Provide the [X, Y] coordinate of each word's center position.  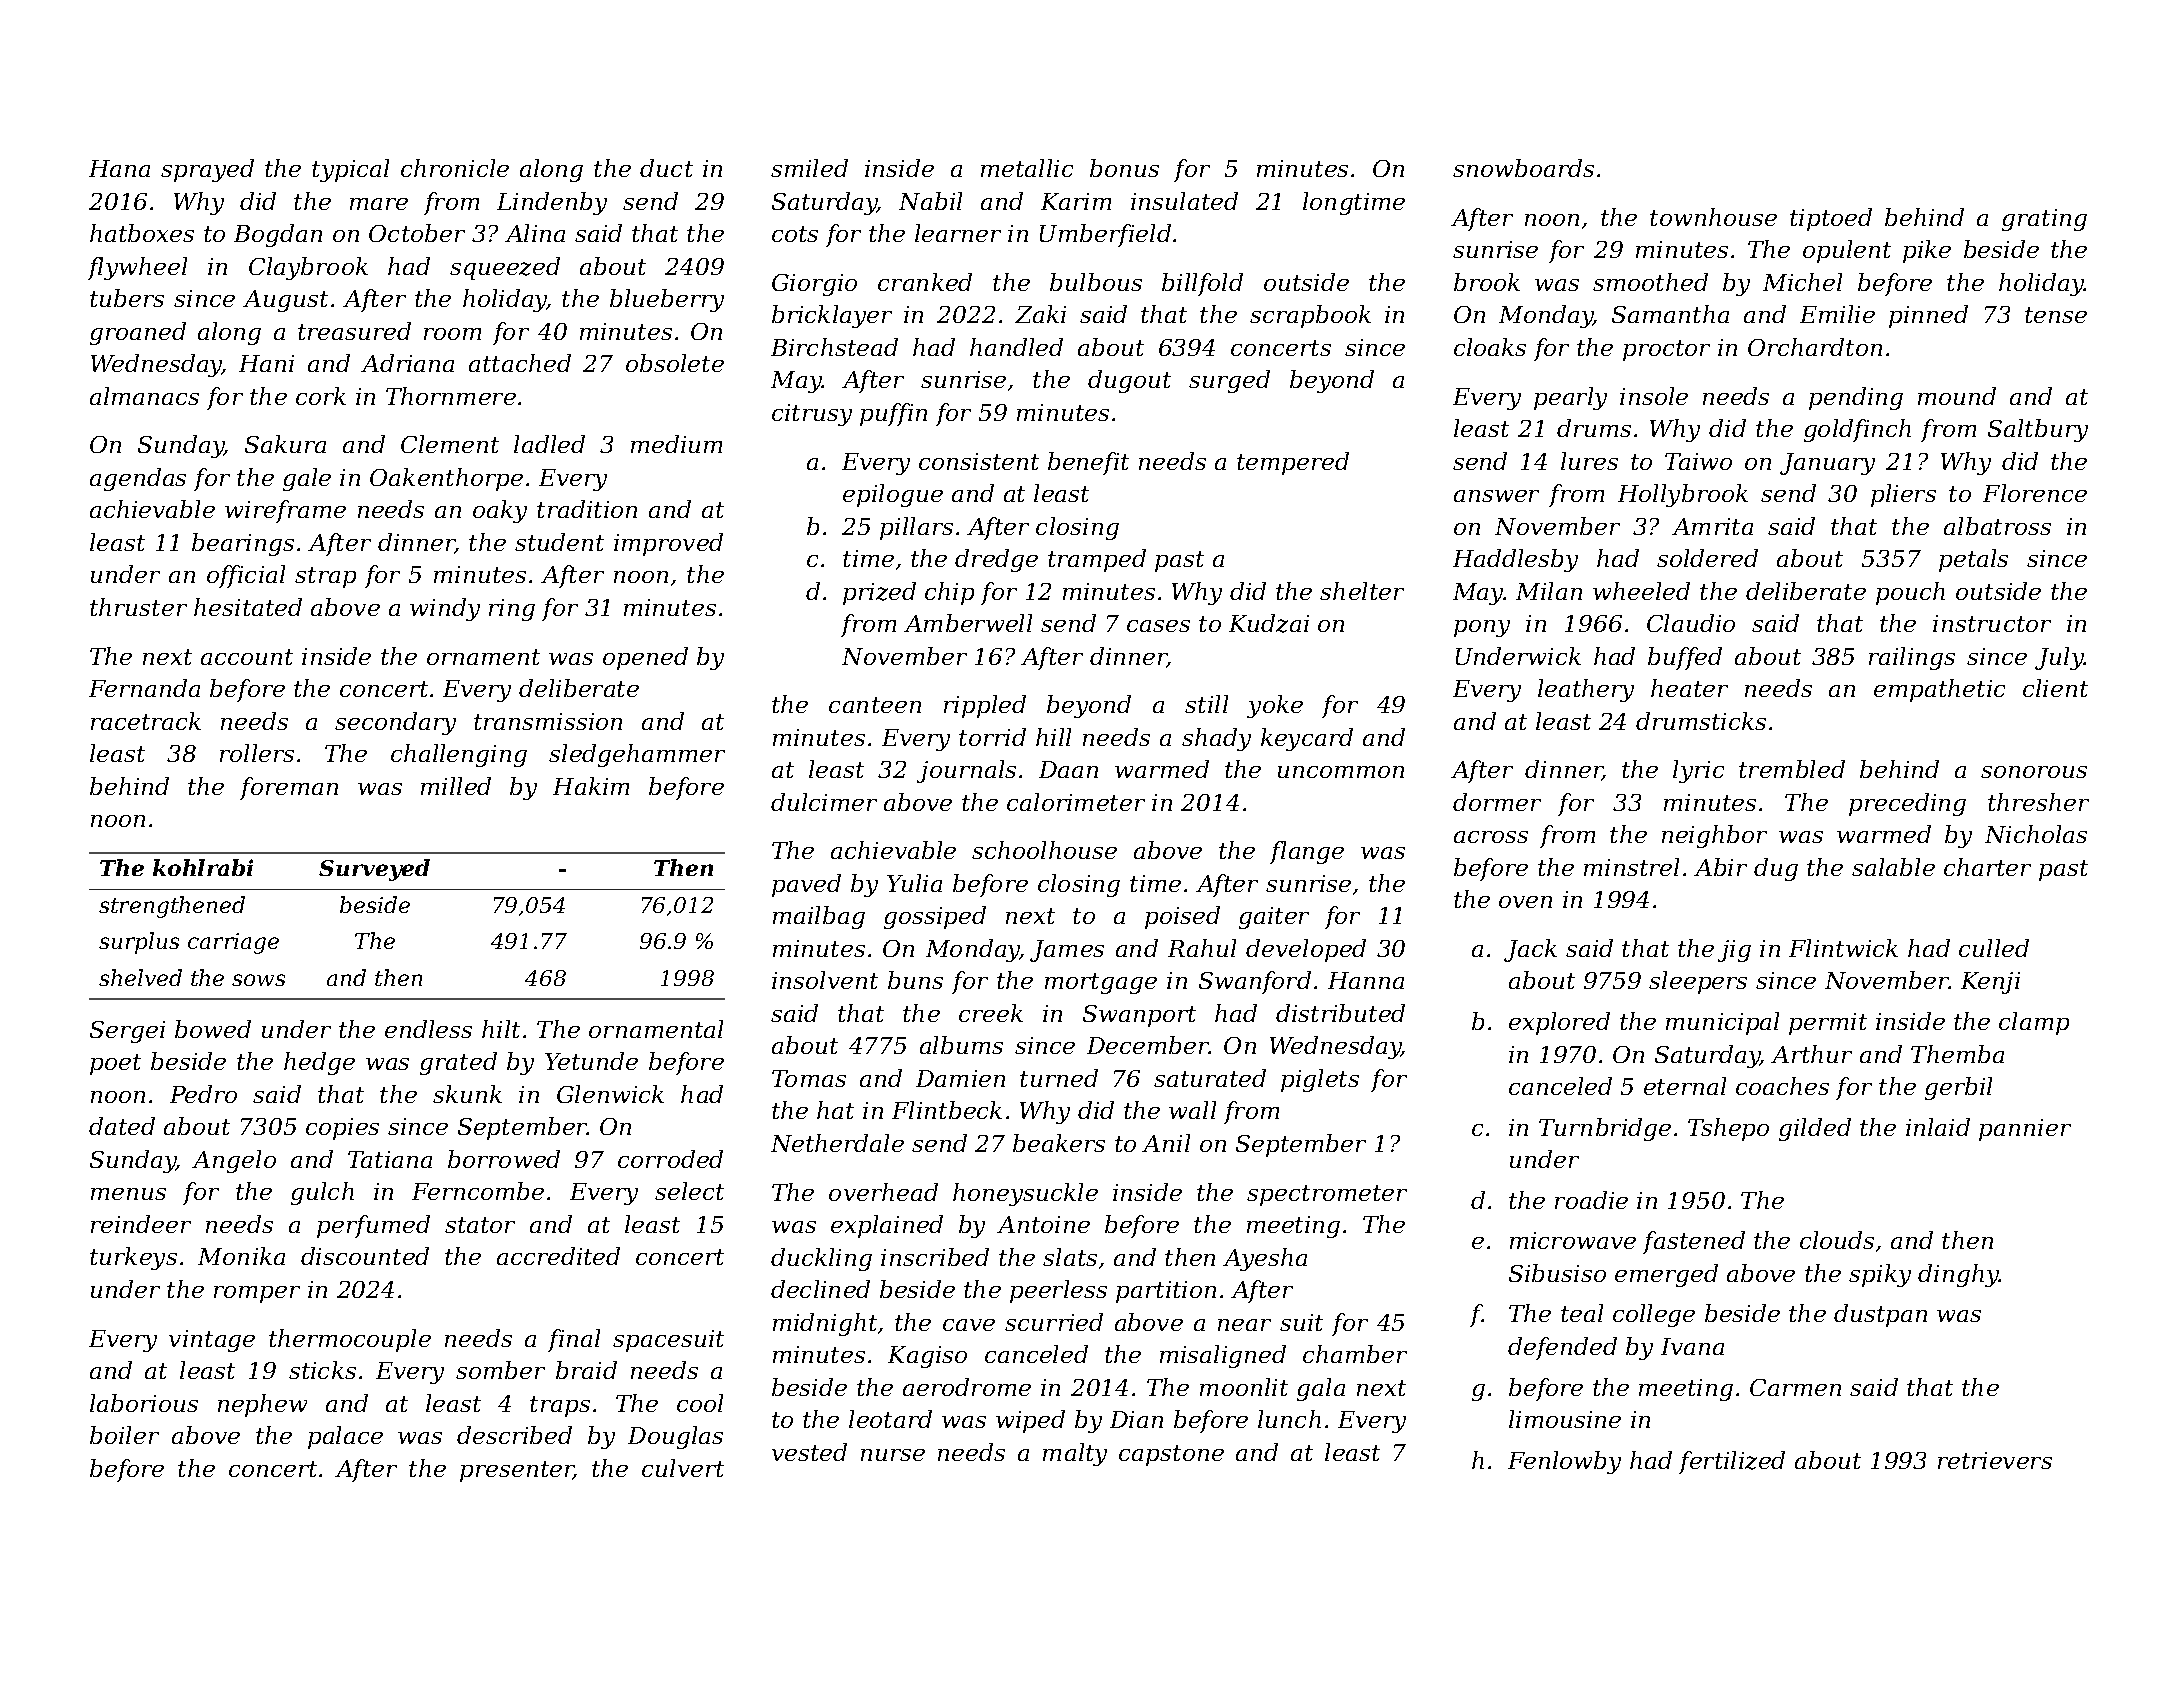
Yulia [914, 883]
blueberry [667, 300]
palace [345, 1437]
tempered [1293, 463]
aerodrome [967, 1387]
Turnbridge [1605, 1129]
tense [2056, 315]
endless [428, 1029]
